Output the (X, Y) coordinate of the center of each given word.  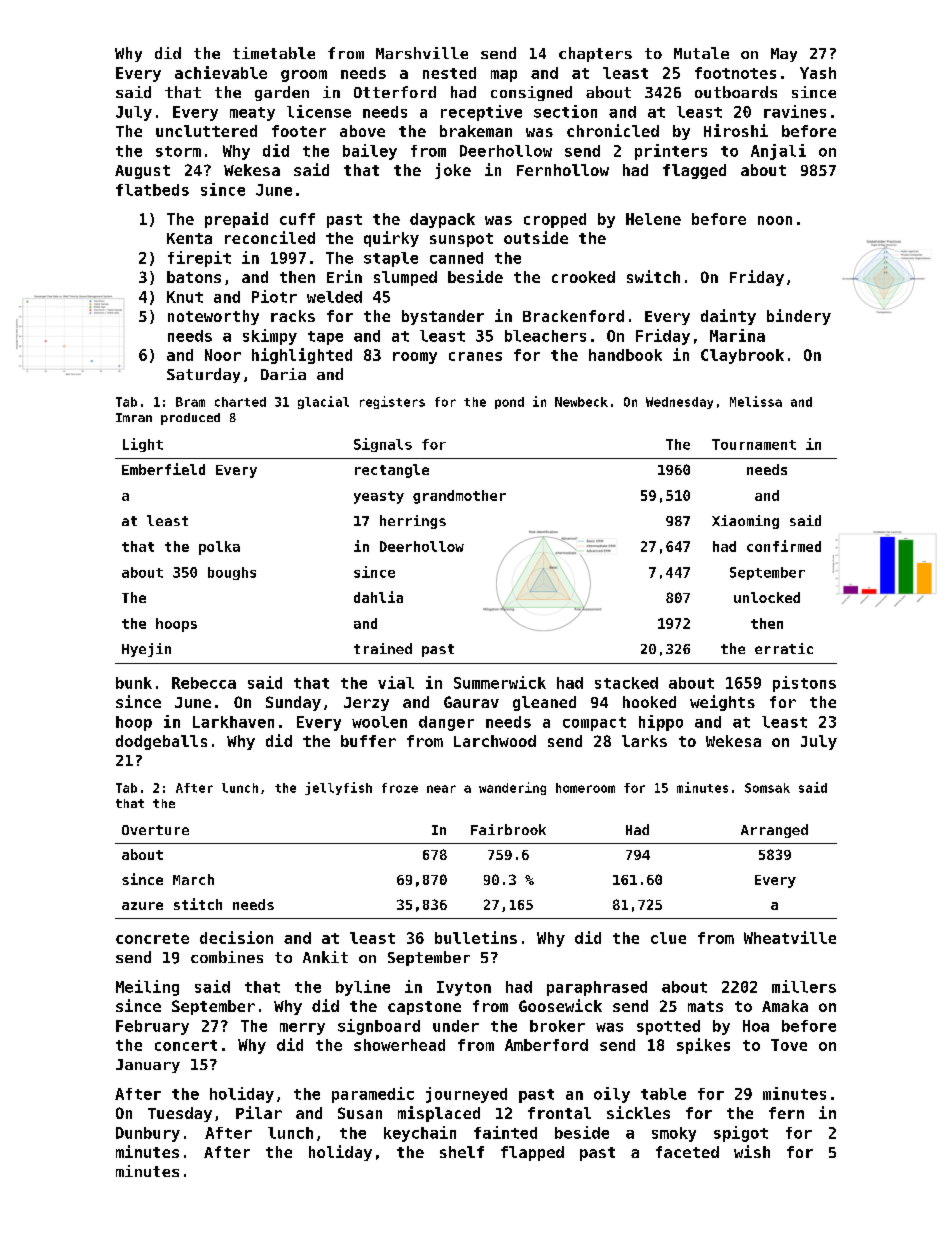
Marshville (422, 53)
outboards (736, 92)
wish (752, 1151)
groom (304, 76)
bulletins (476, 937)
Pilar (259, 1112)
